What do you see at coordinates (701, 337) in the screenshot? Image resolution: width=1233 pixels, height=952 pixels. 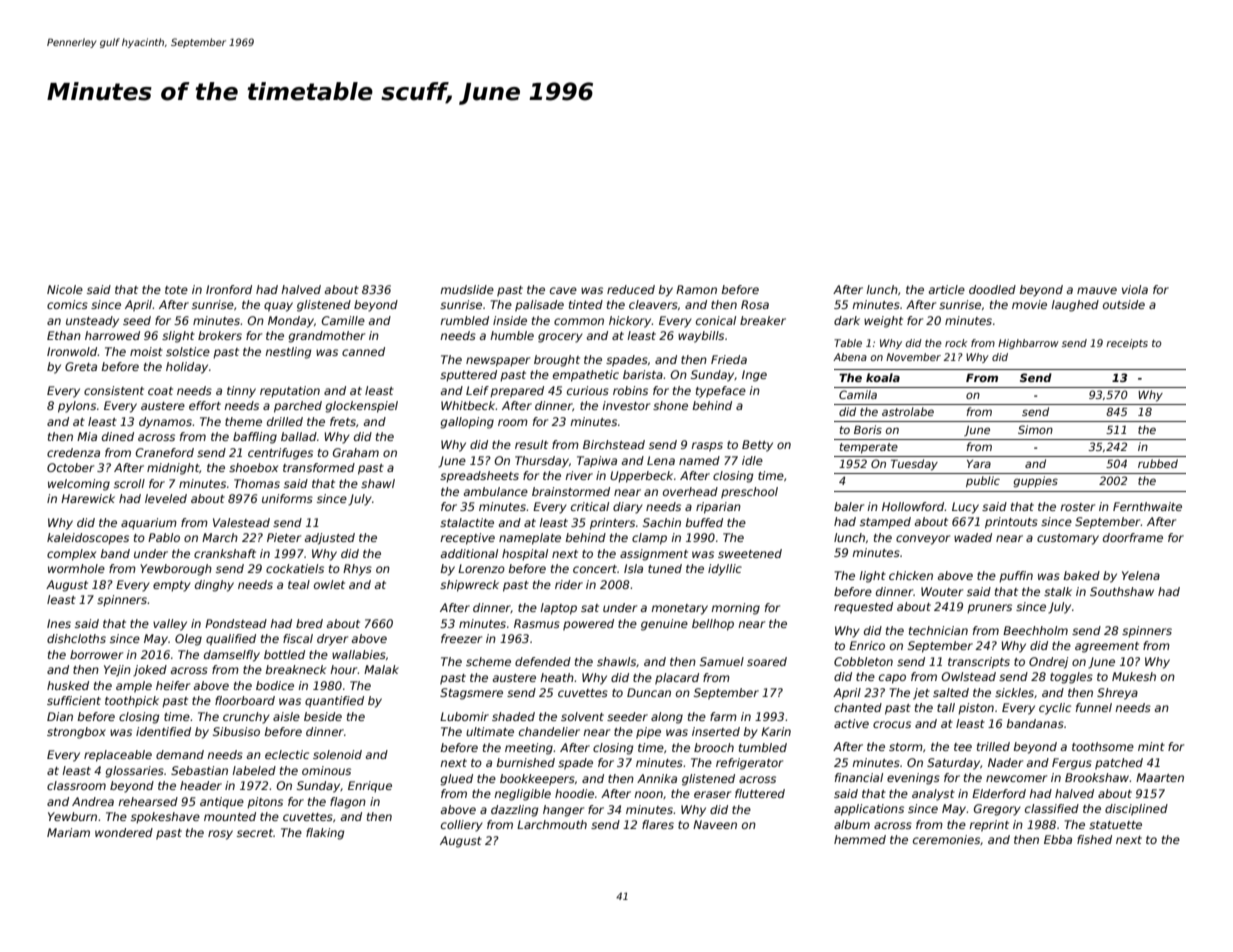 I see `waybills` at bounding box center [701, 337].
